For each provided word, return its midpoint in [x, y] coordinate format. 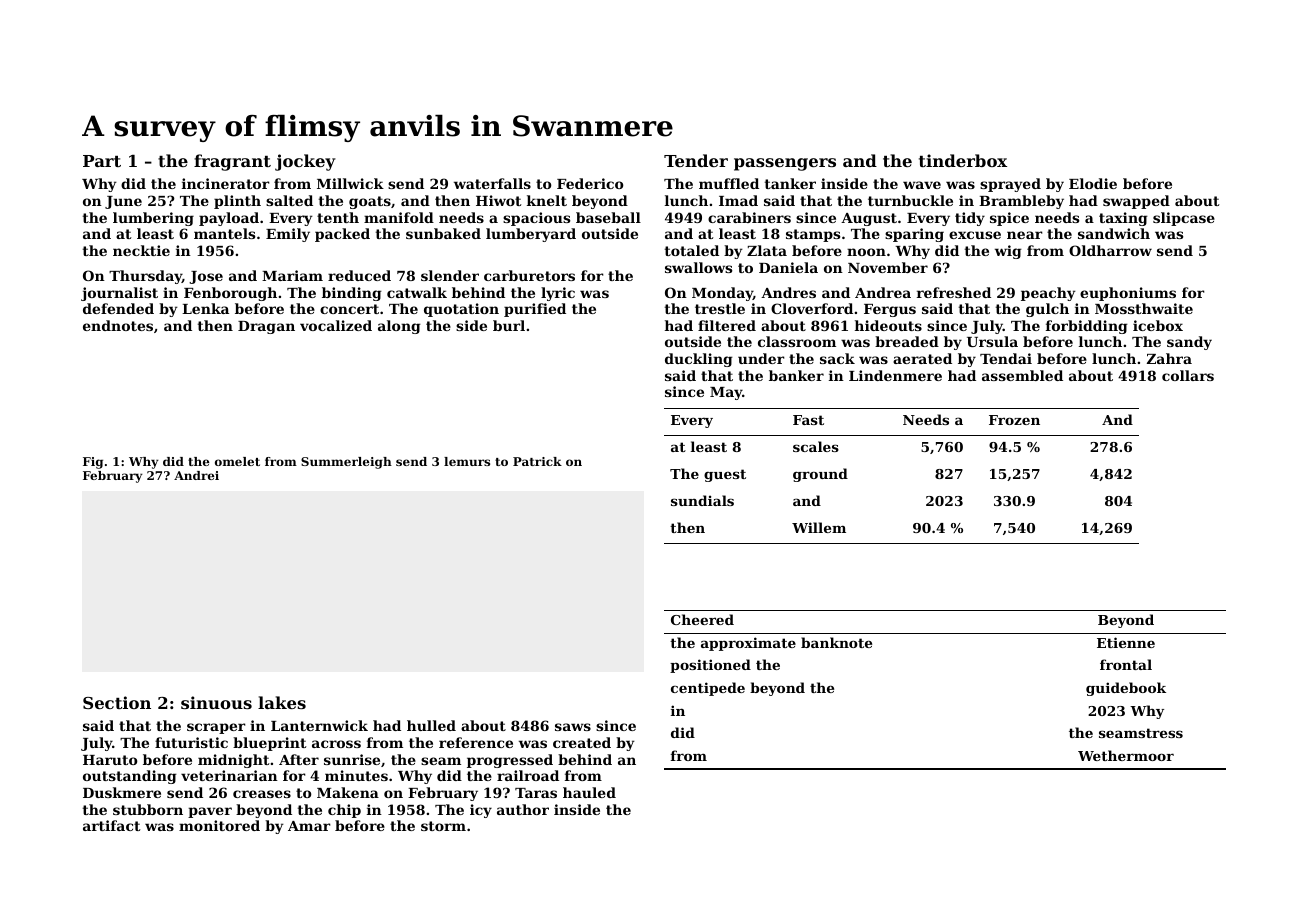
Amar [309, 826]
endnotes [118, 325]
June [123, 202]
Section [117, 702]
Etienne [1126, 642]
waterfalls [492, 183]
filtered [727, 325]
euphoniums [1128, 294]
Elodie [1093, 183]
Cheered [702, 619]
